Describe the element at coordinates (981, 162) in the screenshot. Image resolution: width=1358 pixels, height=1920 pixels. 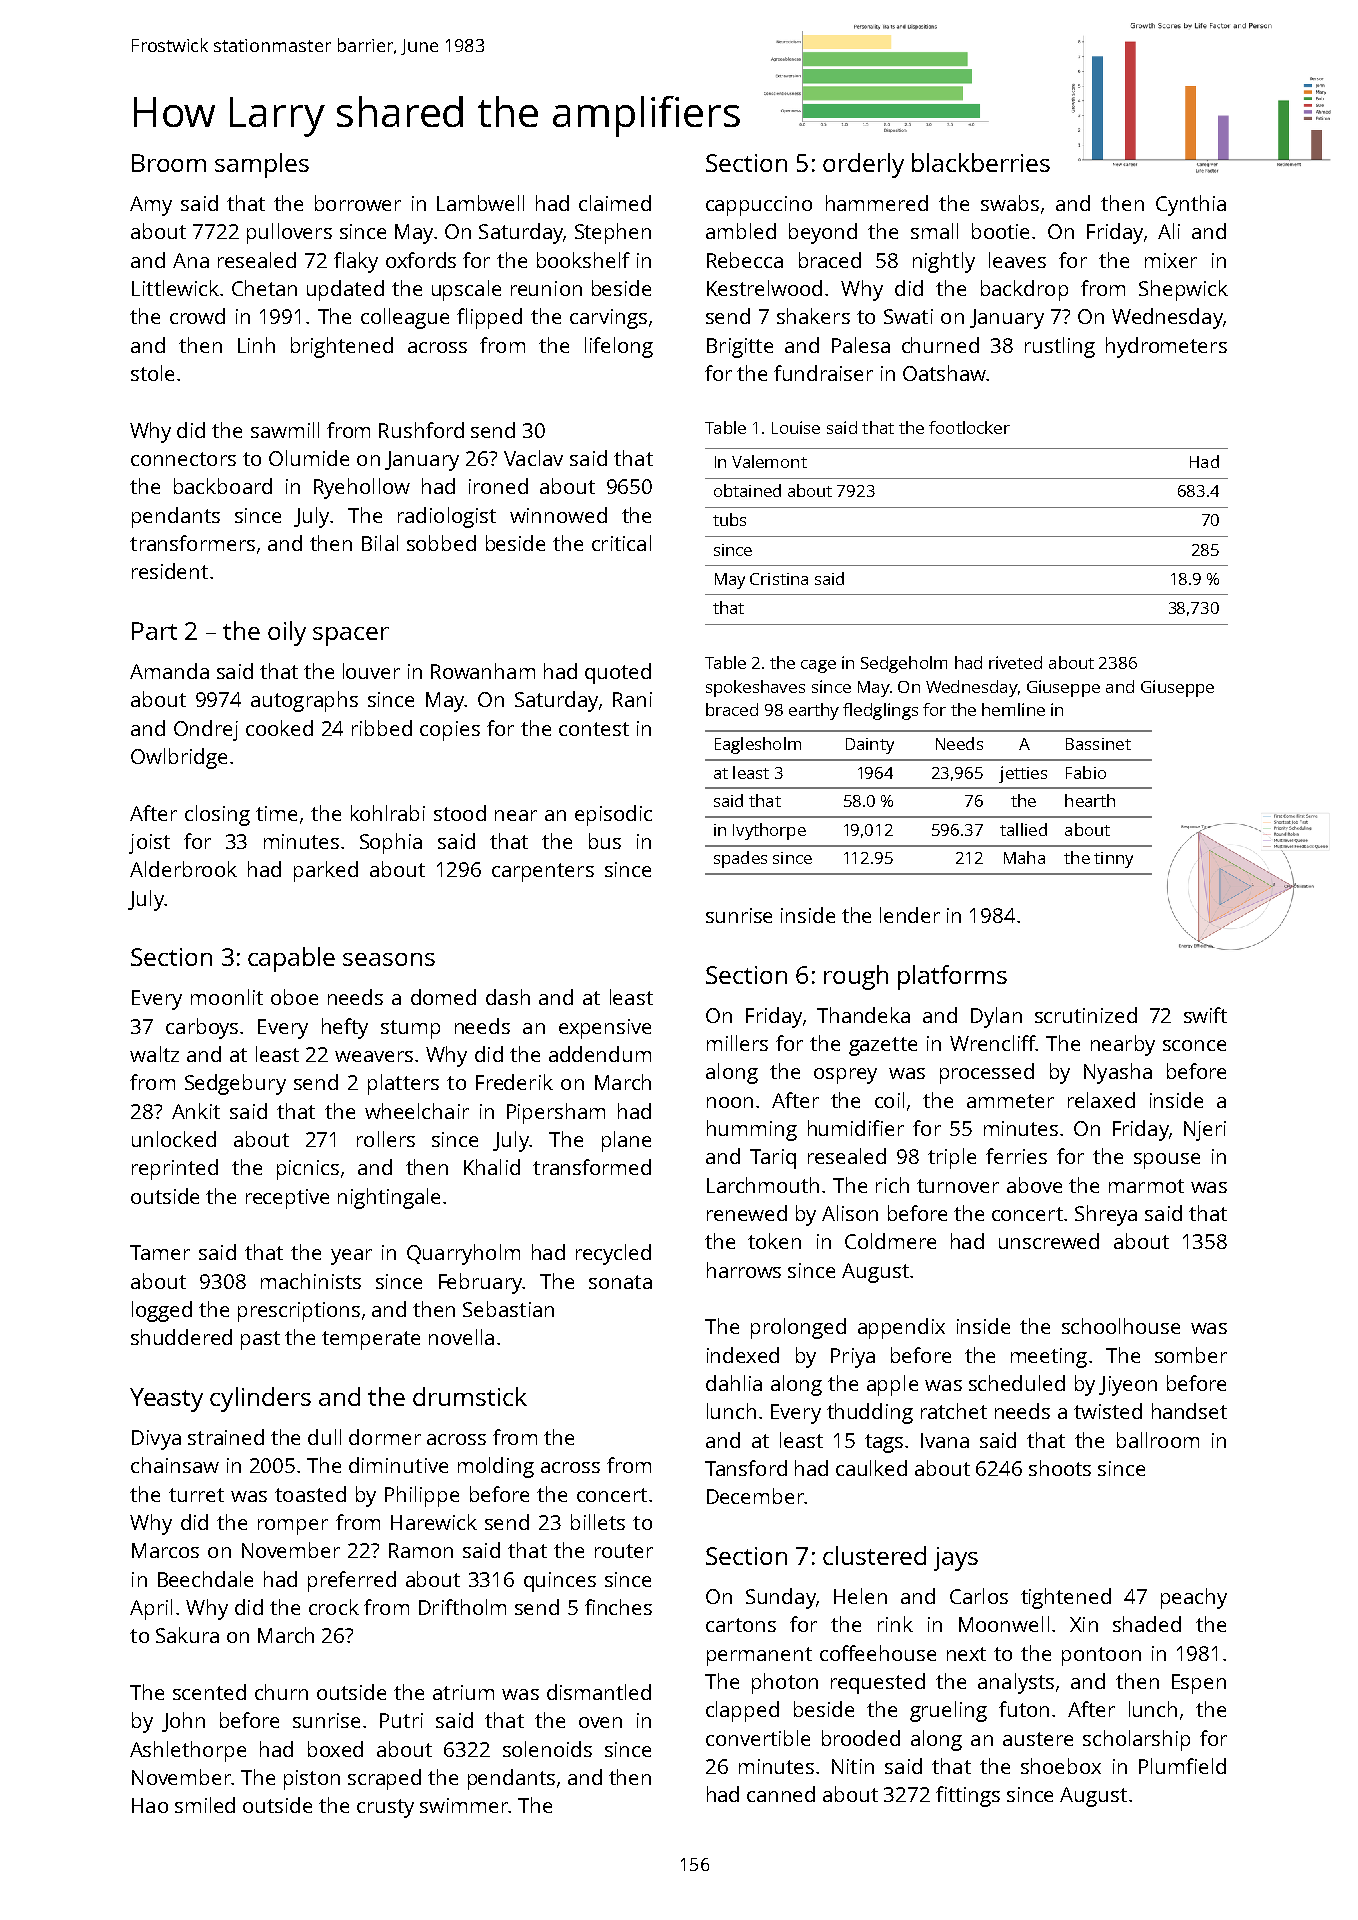
I see `blackberries` at that location.
